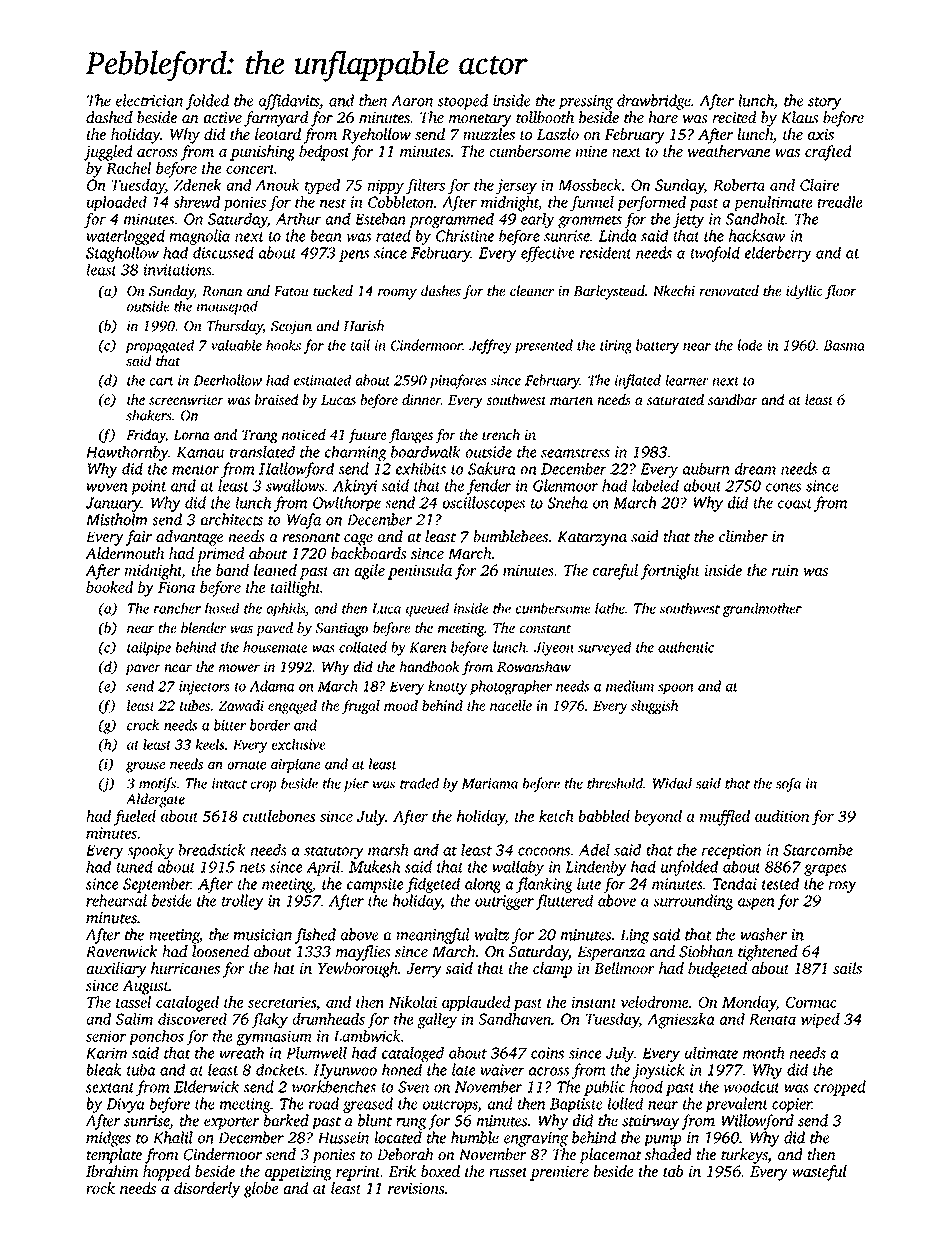  What do you see at coordinates (586, 102) in the image?
I see `pressing` at bounding box center [586, 102].
